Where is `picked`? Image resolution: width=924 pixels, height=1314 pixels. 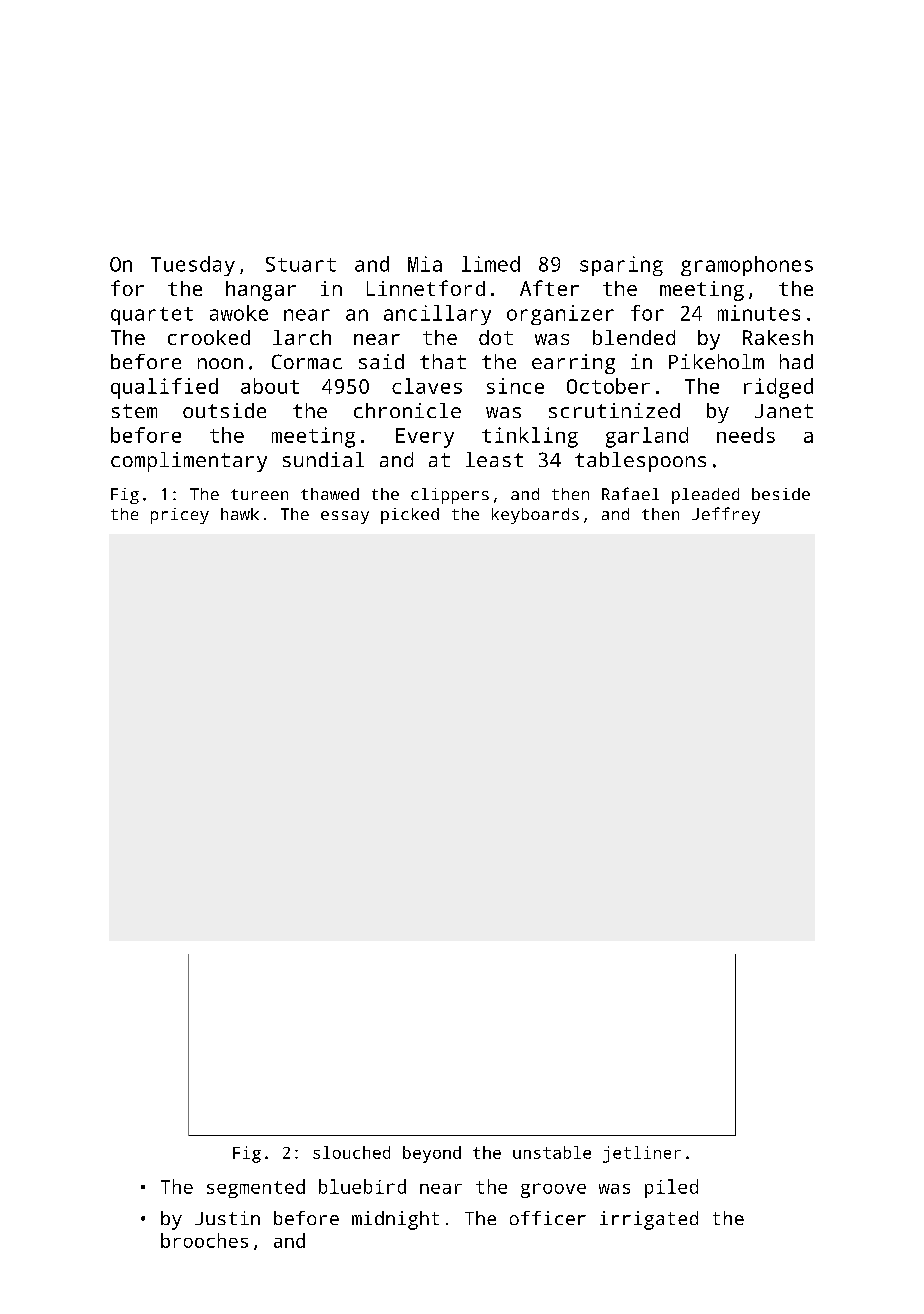 picked is located at coordinates (410, 516).
